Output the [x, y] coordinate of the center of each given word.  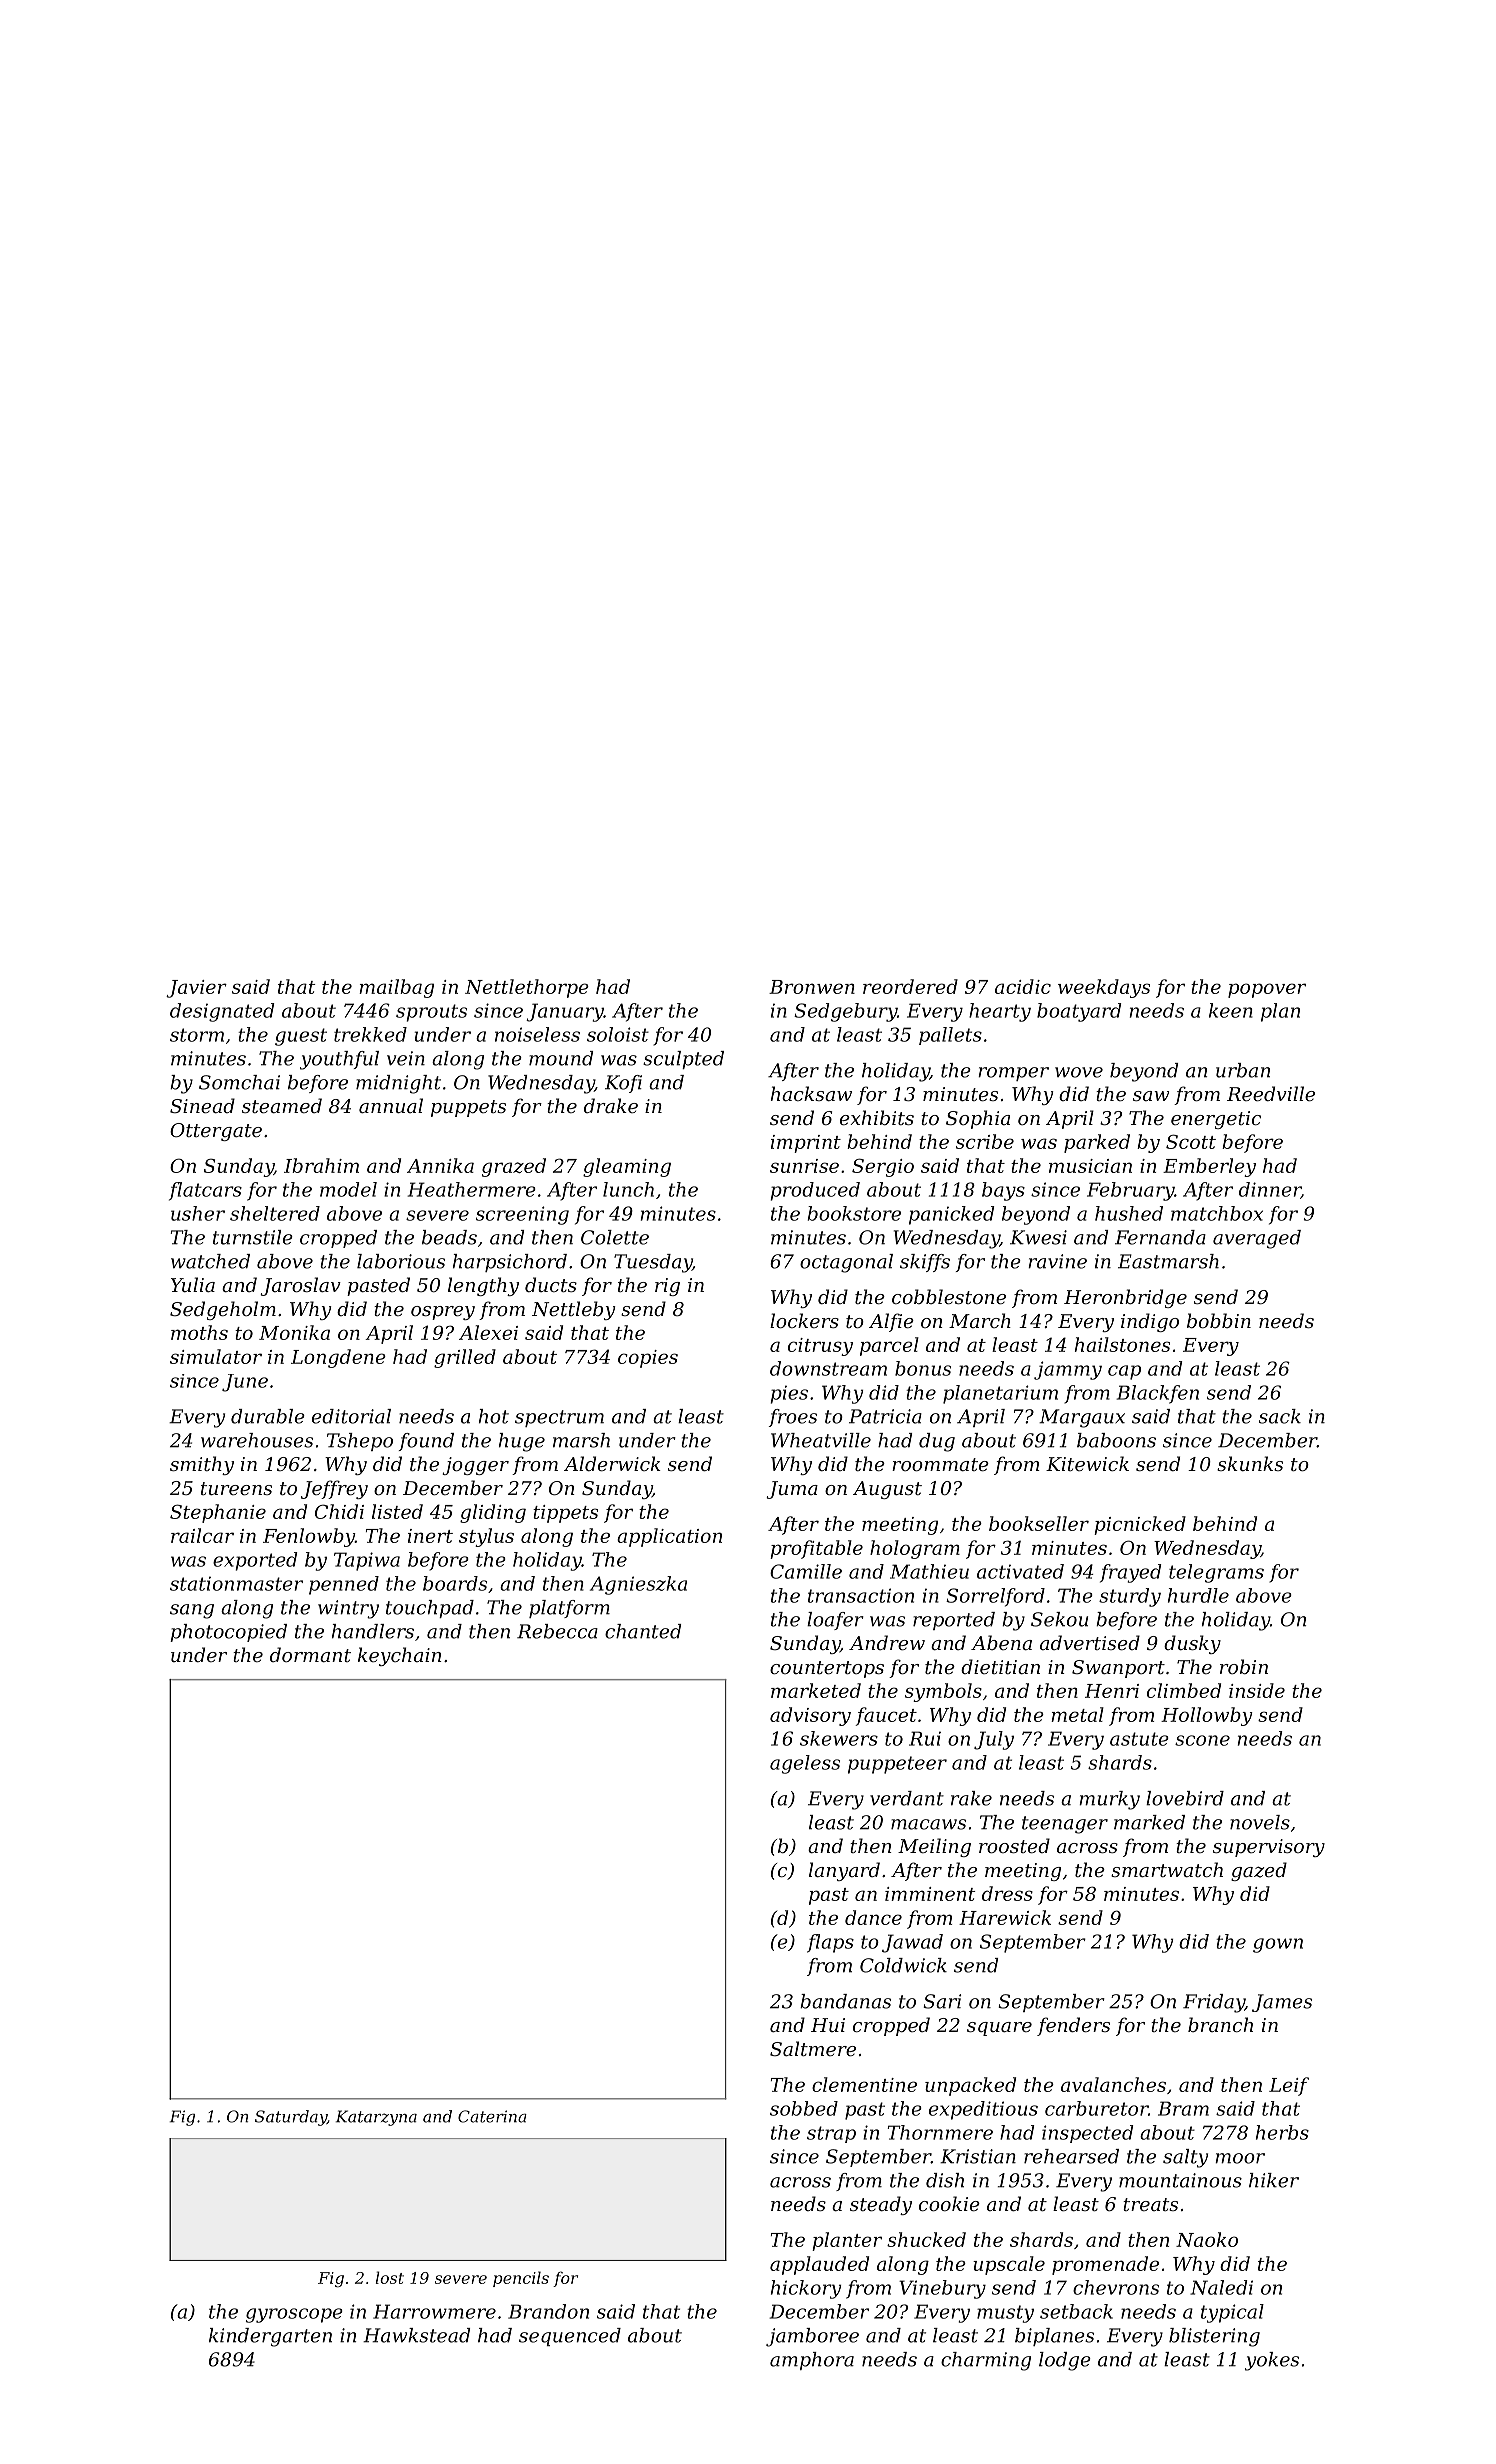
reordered [910, 986]
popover [1267, 990]
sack [1280, 1416]
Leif [1289, 2086]
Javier [196, 989]
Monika [294, 1332]
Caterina [492, 2116]
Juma [792, 1490]
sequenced [570, 2337]
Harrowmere [434, 2311]
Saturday [291, 2118]
